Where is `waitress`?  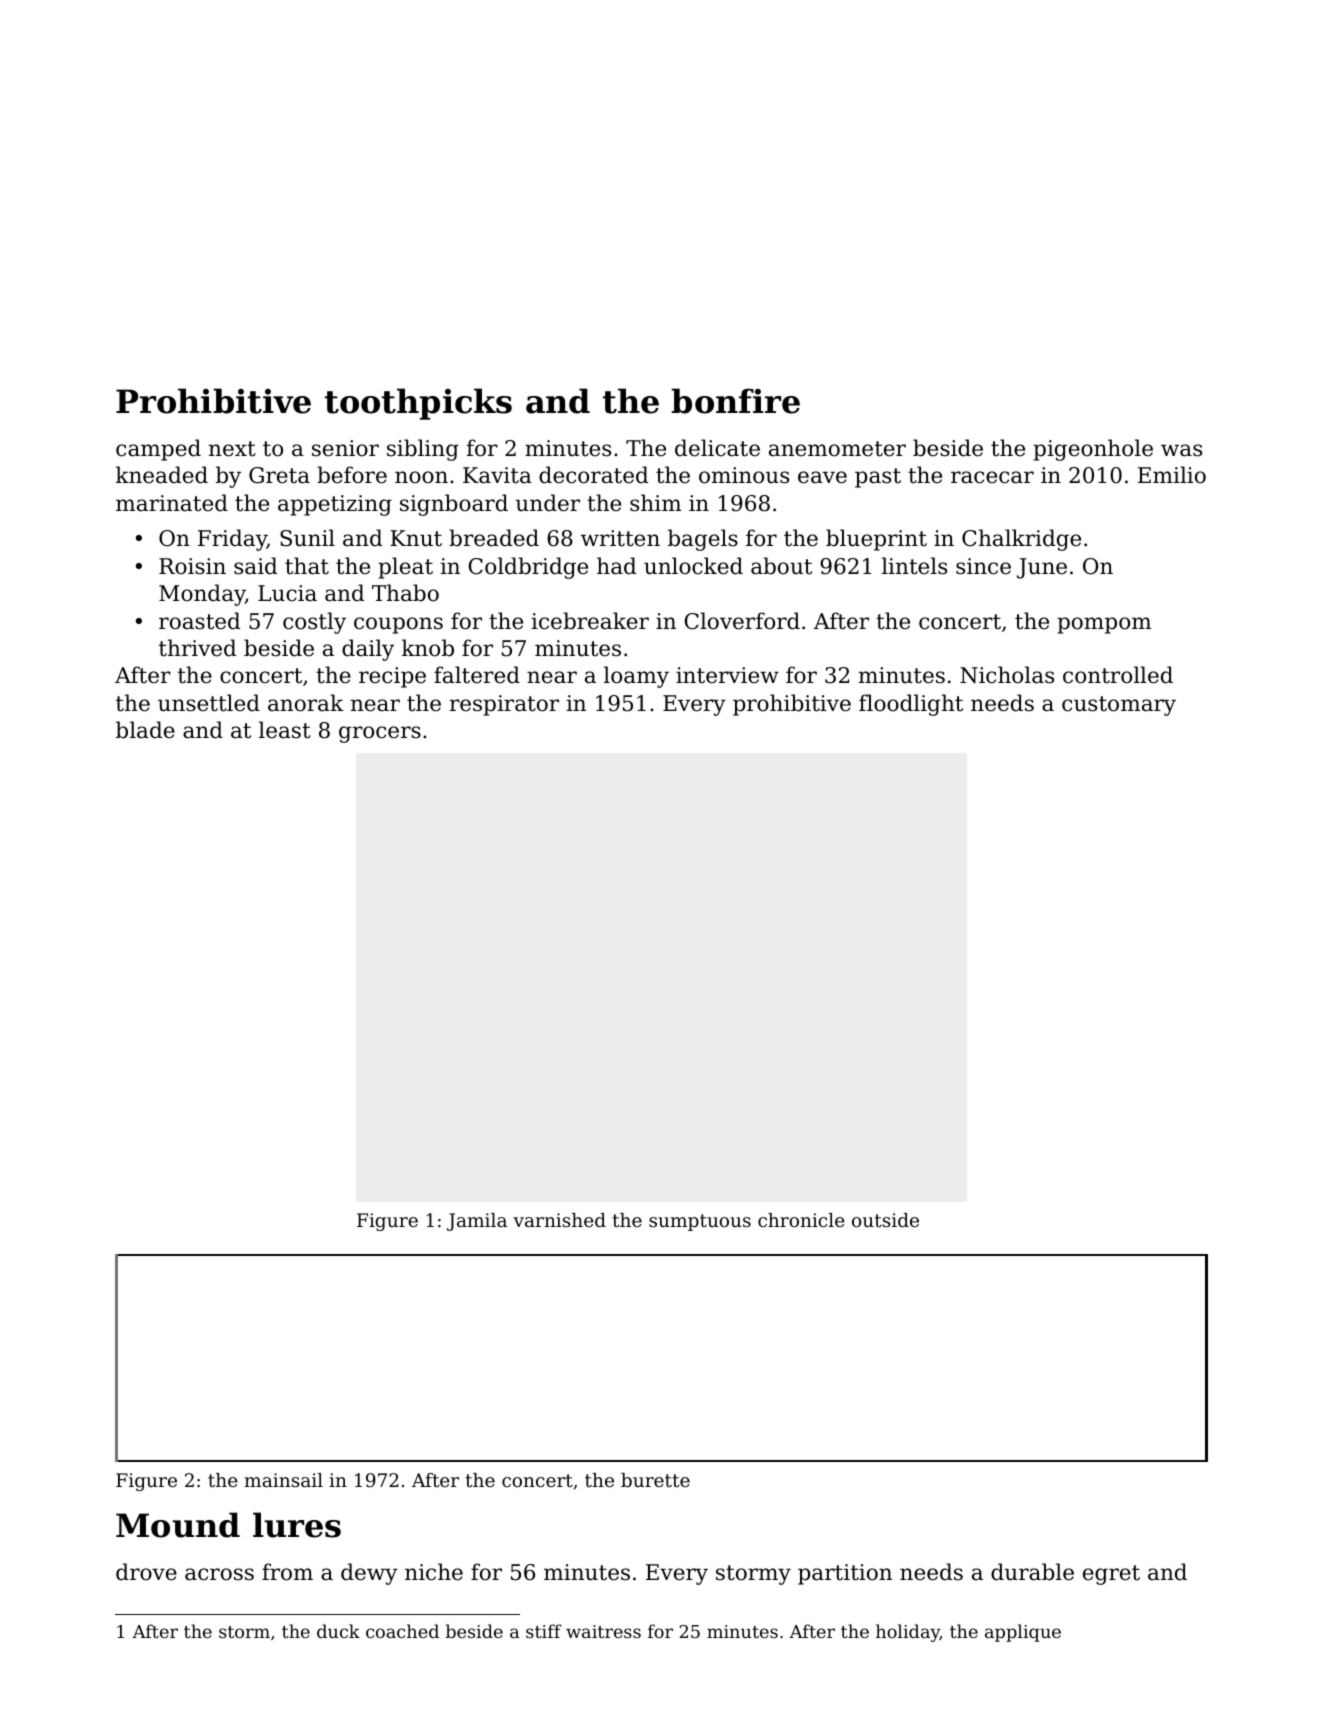
waitress is located at coordinates (603, 1631).
